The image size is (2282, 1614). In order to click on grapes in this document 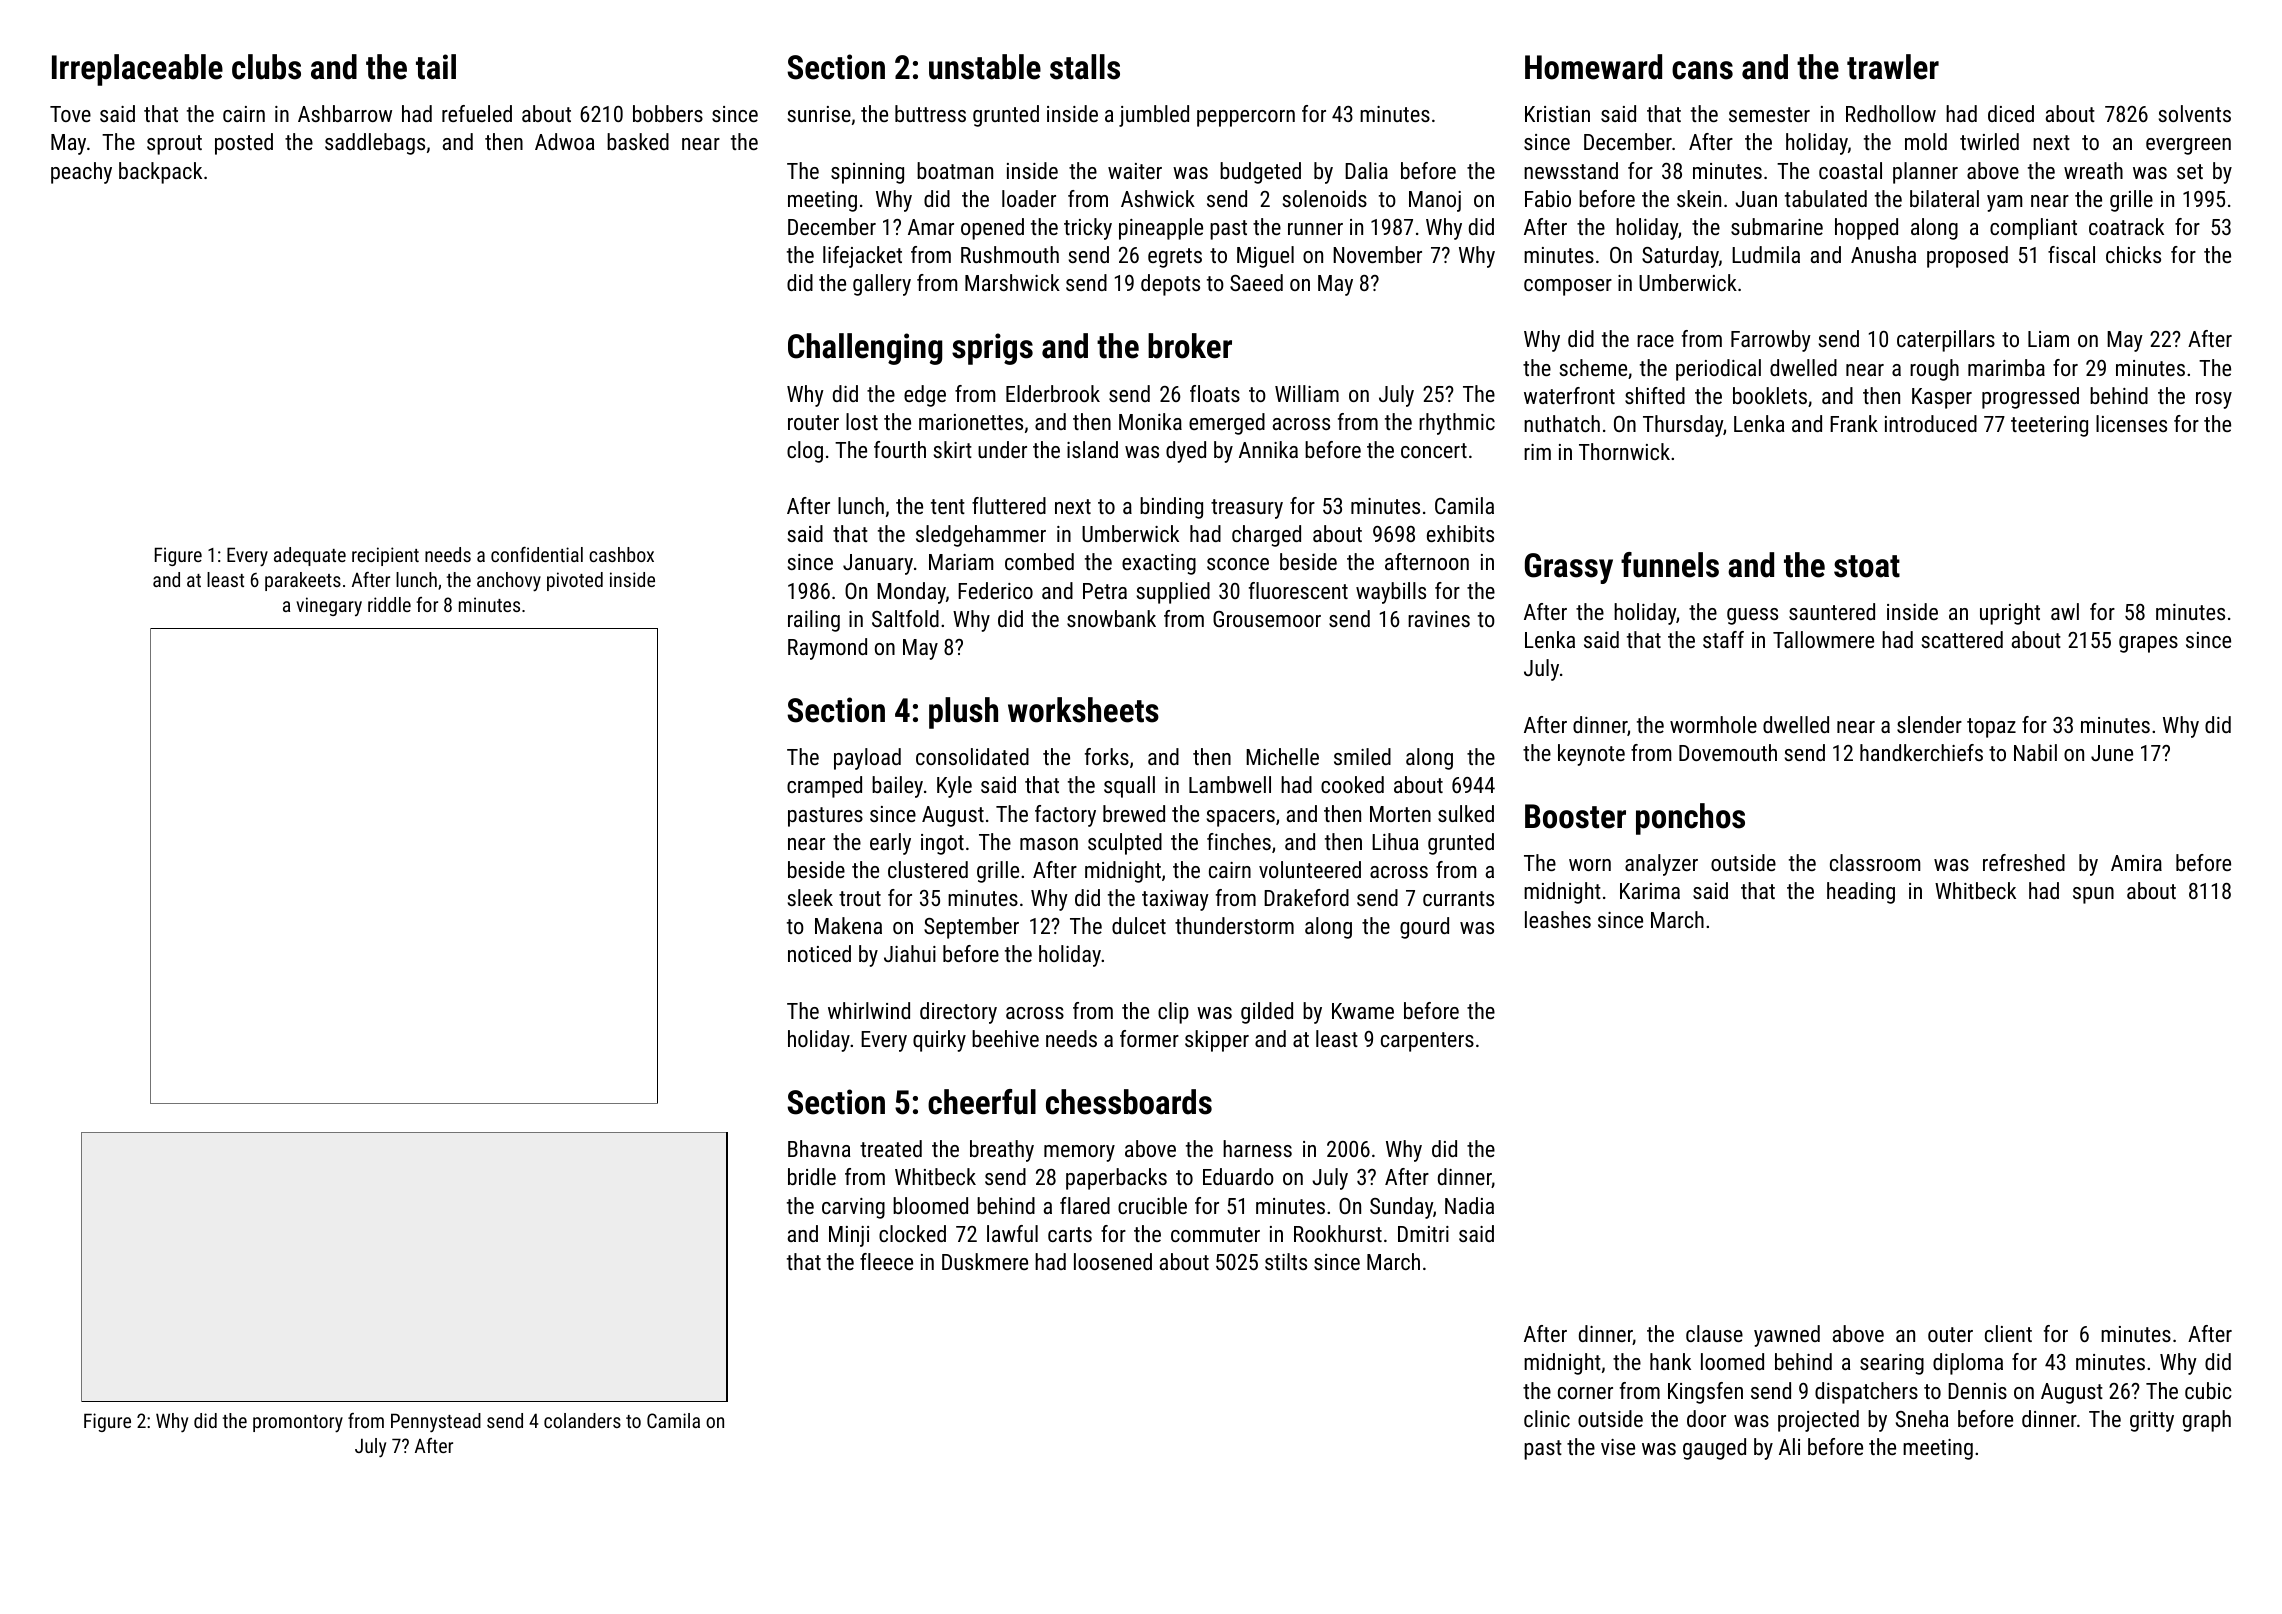, I will do `click(2148, 644)`.
